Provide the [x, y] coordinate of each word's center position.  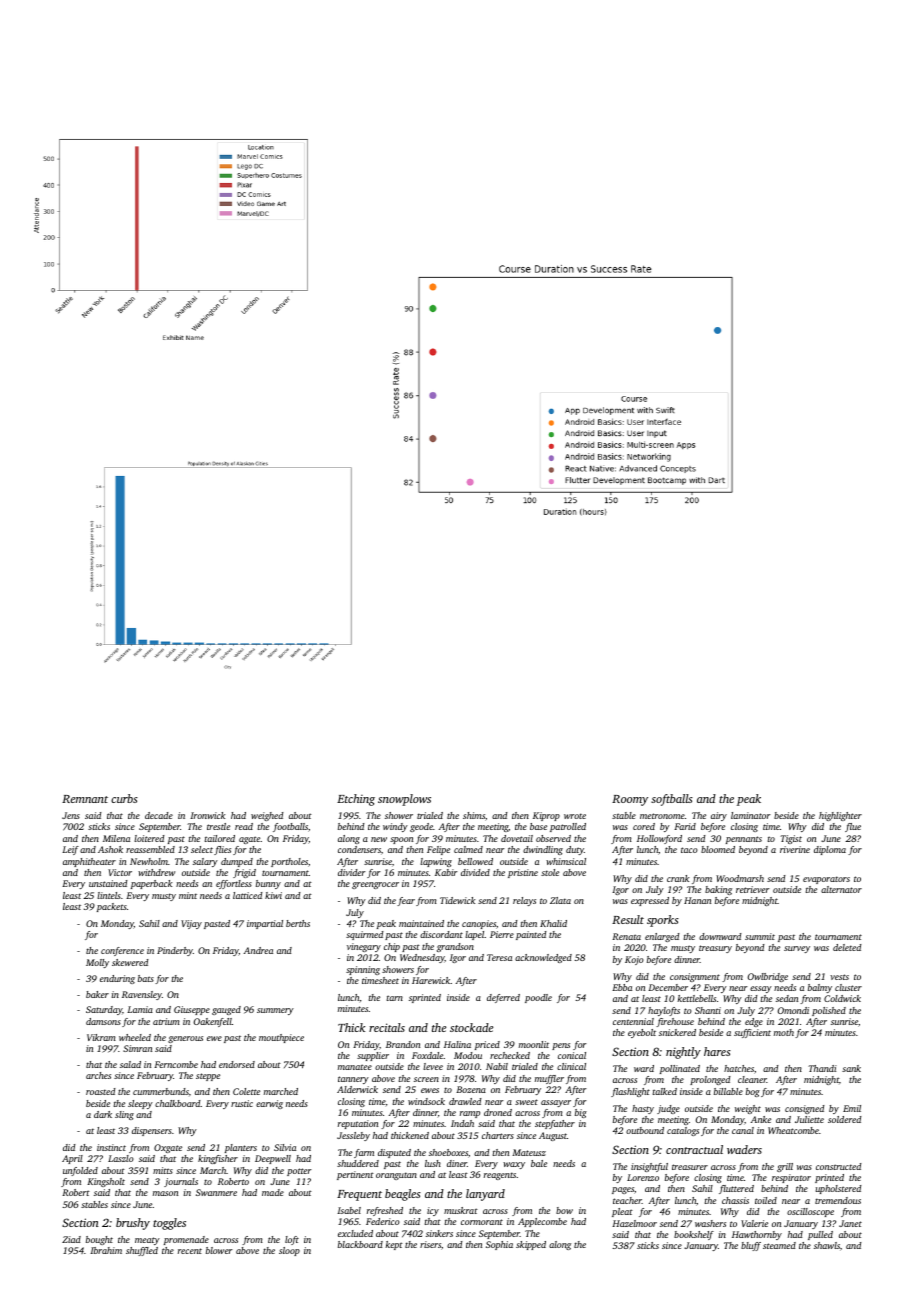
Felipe [438, 850]
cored [644, 826]
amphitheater [89, 862]
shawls [827, 1245]
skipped [531, 1245]
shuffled [142, 1251]
